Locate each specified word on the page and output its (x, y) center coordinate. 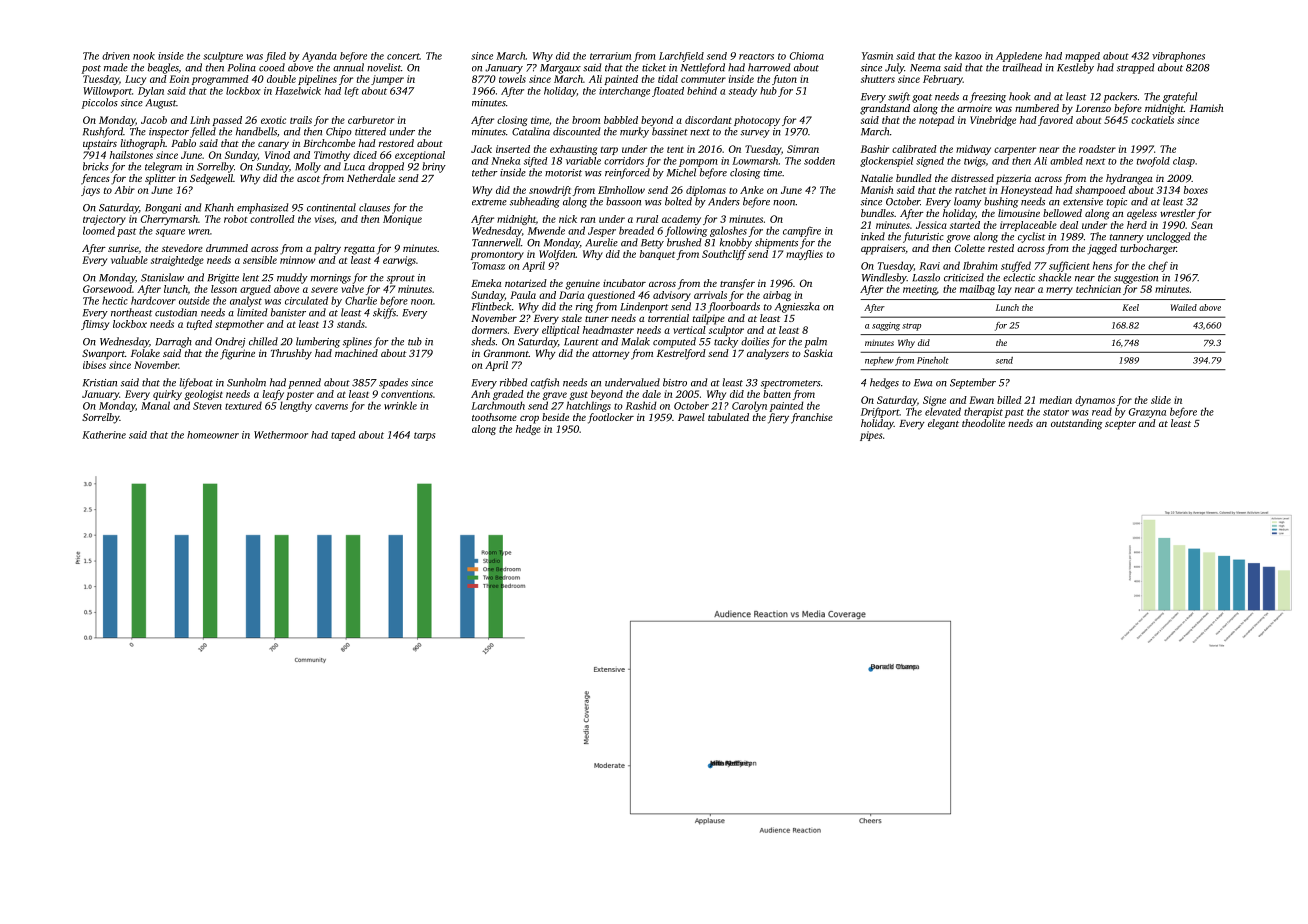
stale (572, 318)
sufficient (1069, 266)
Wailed (1184, 307)
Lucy (135, 80)
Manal (155, 405)
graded (508, 395)
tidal (668, 79)
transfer (737, 284)
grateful (1180, 97)
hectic (115, 300)
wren (199, 232)
